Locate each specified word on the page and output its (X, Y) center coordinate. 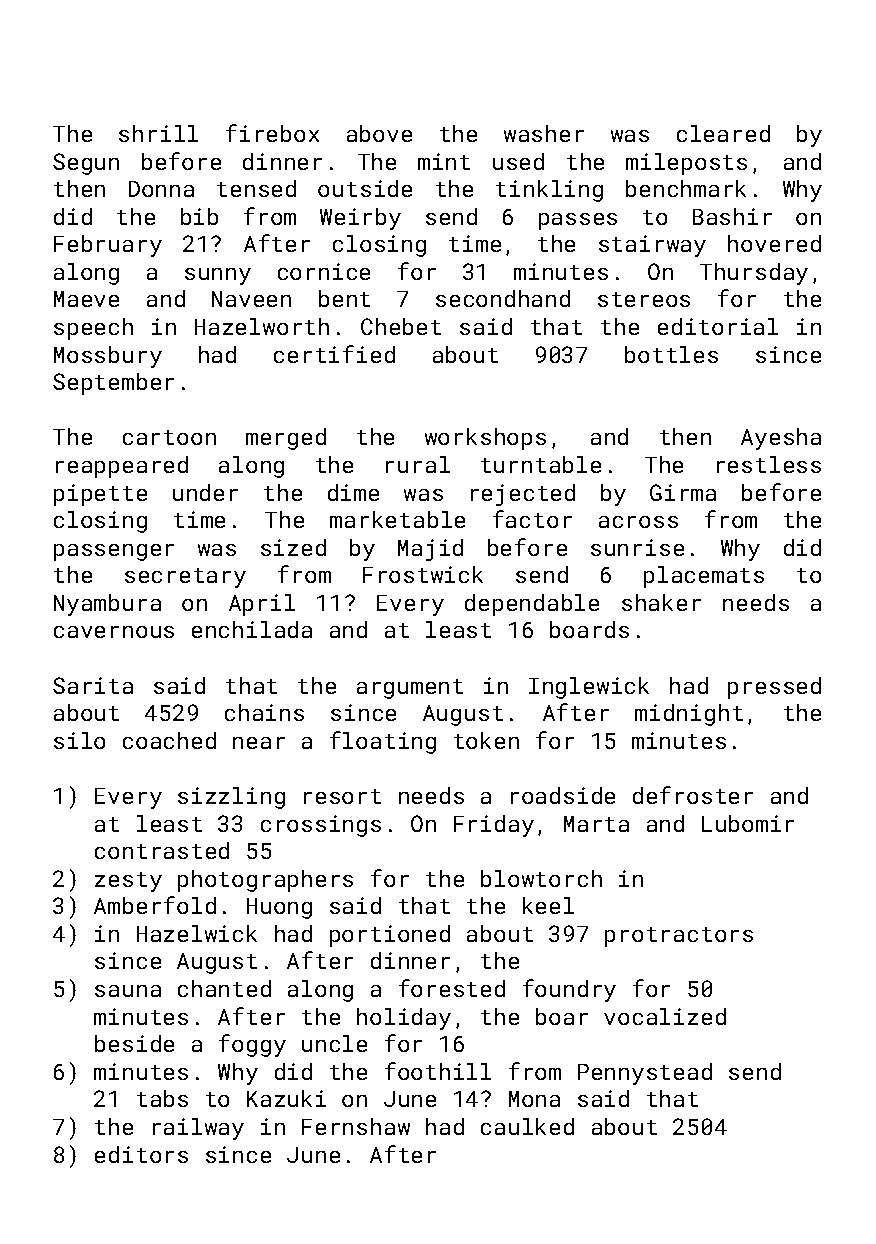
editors (141, 1154)
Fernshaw (356, 1126)
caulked (527, 1126)
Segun (86, 164)
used (518, 161)
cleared (723, 133)
